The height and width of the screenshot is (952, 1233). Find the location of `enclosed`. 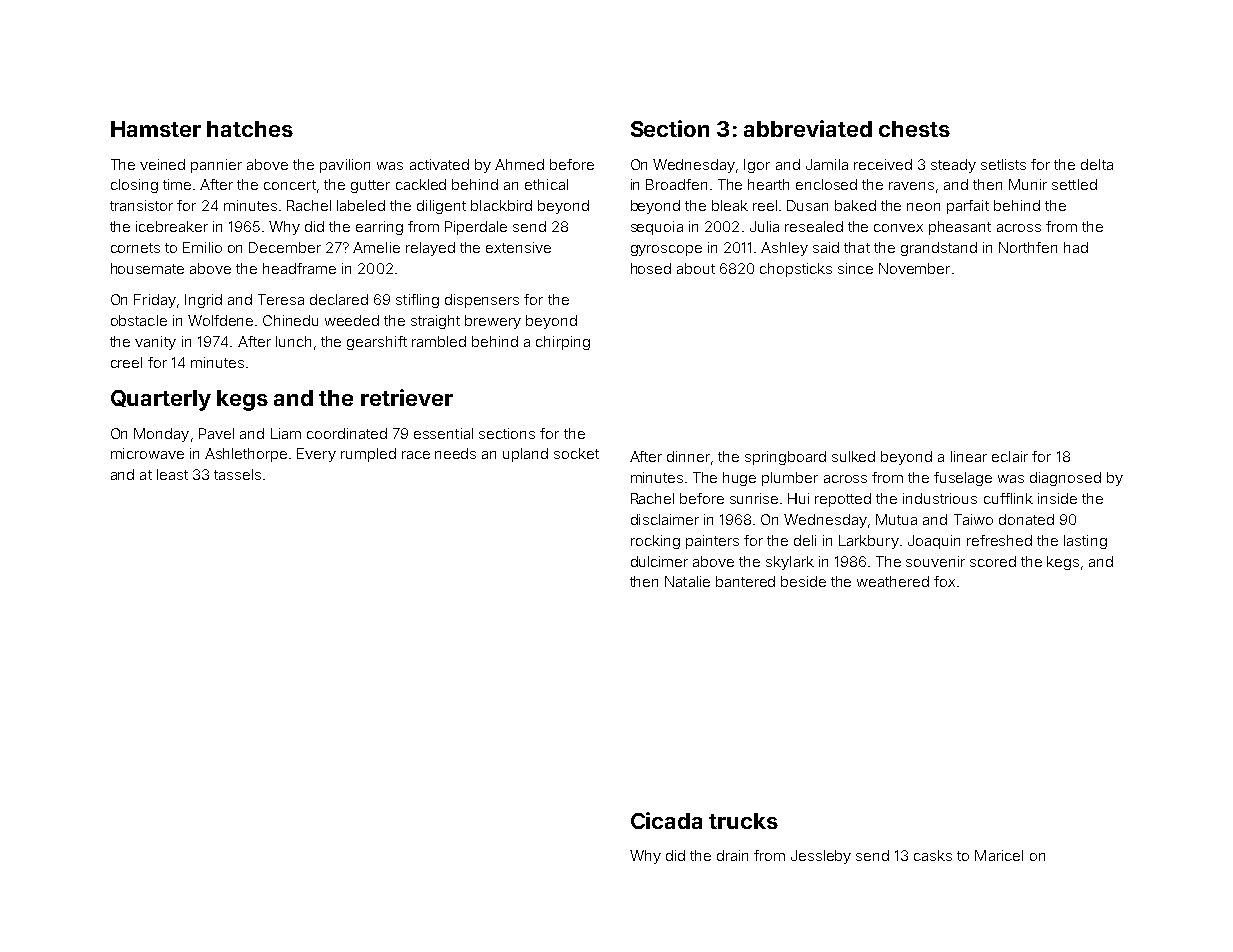

enclosed is located at coordinates (826, 184).
